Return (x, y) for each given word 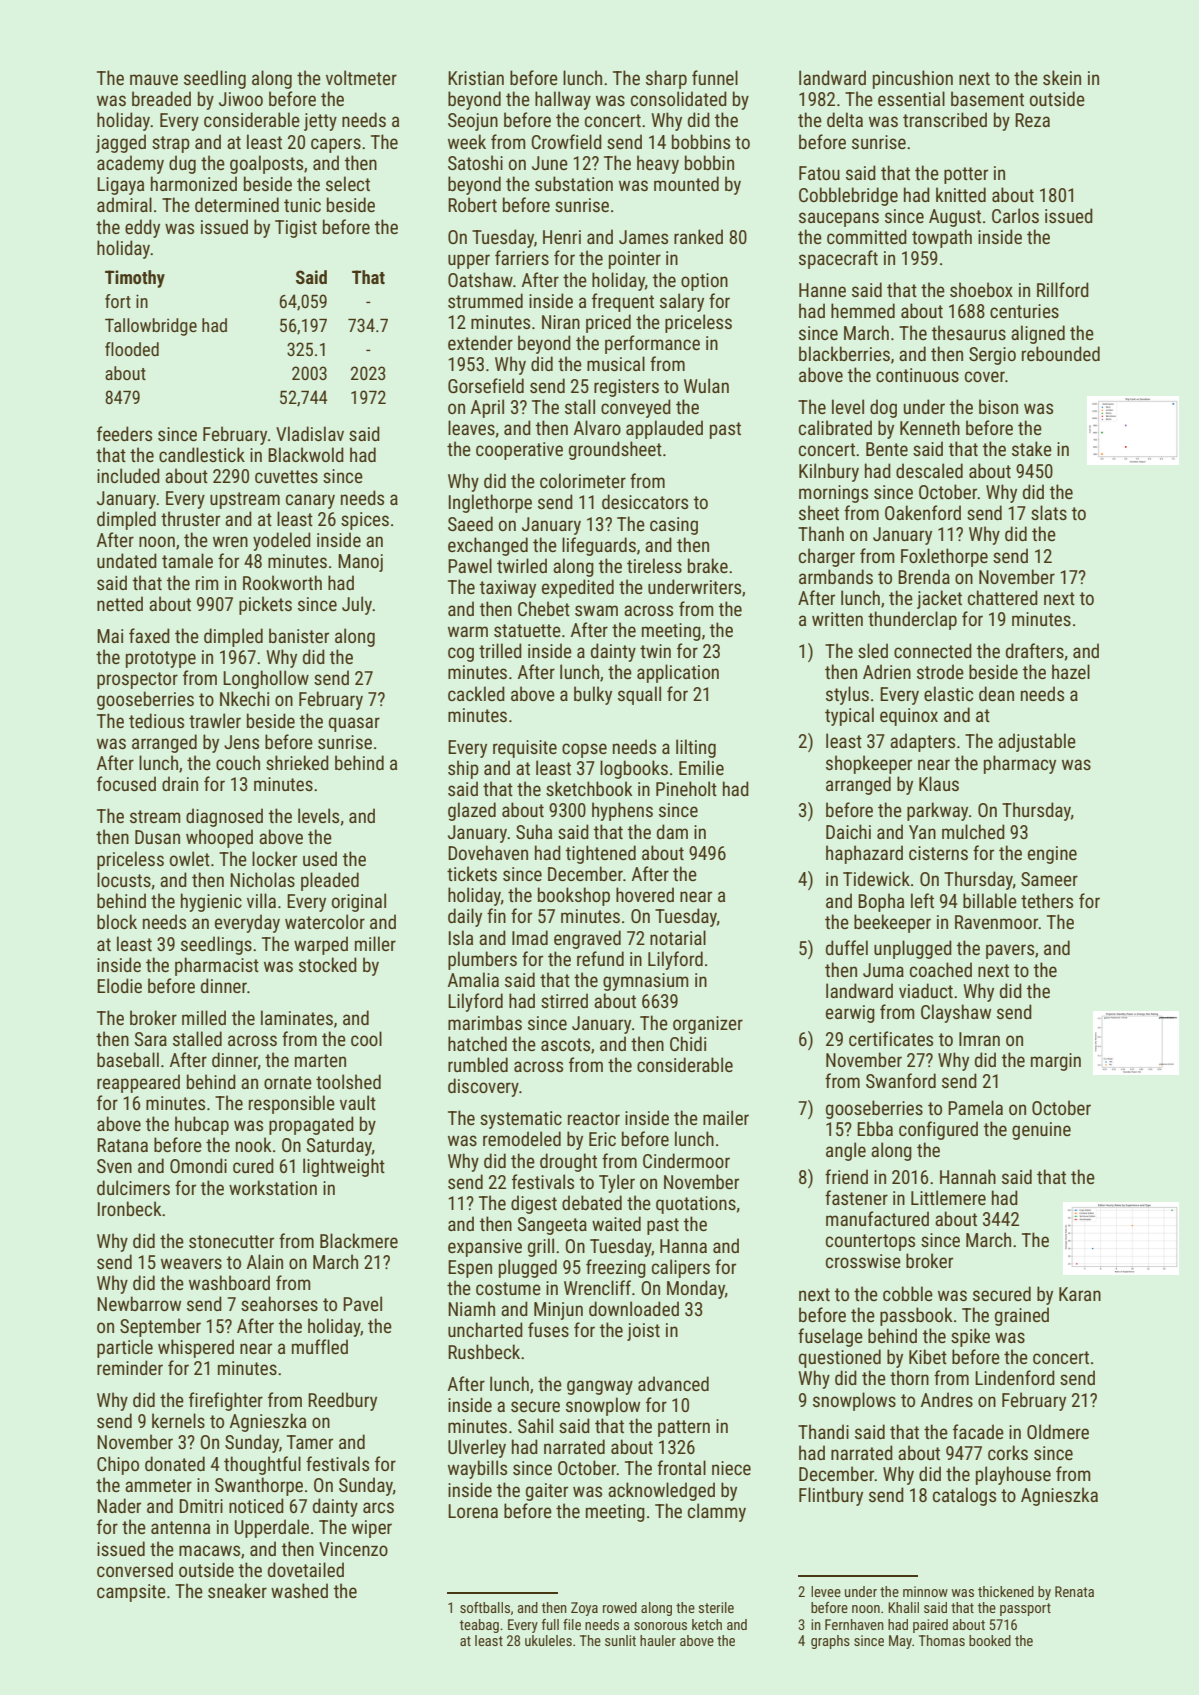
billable (990, 900)
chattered (1003, 597)
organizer (708, 1025)
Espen (470, 1269)
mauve (154, 79)
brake (708, 565)
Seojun (473, 122)
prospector (137, 680)
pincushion (913, 79)
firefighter (226, 1401)
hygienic (211, 902)
